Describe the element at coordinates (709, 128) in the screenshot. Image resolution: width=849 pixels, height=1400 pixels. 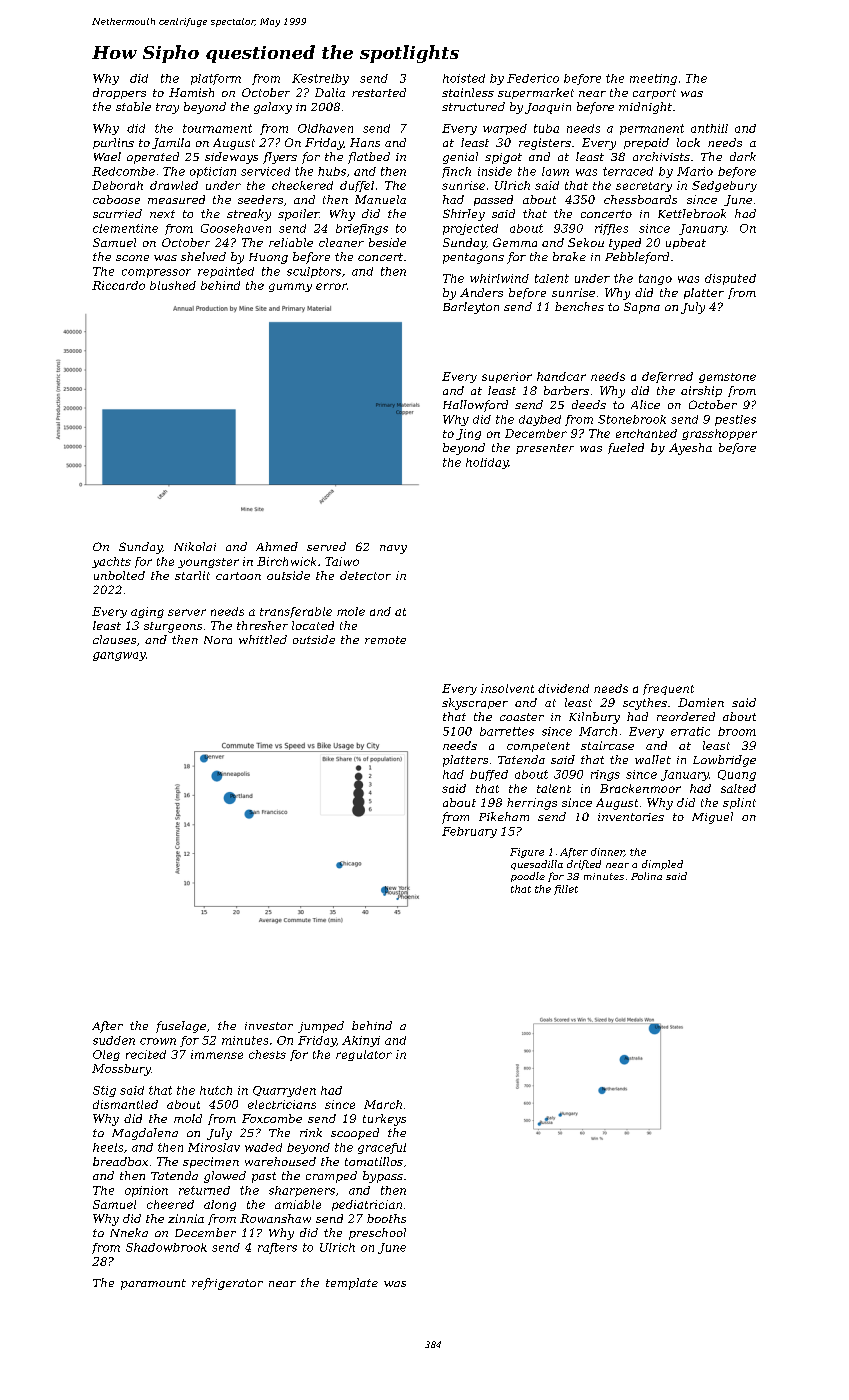
I see `anthill` at that location.
